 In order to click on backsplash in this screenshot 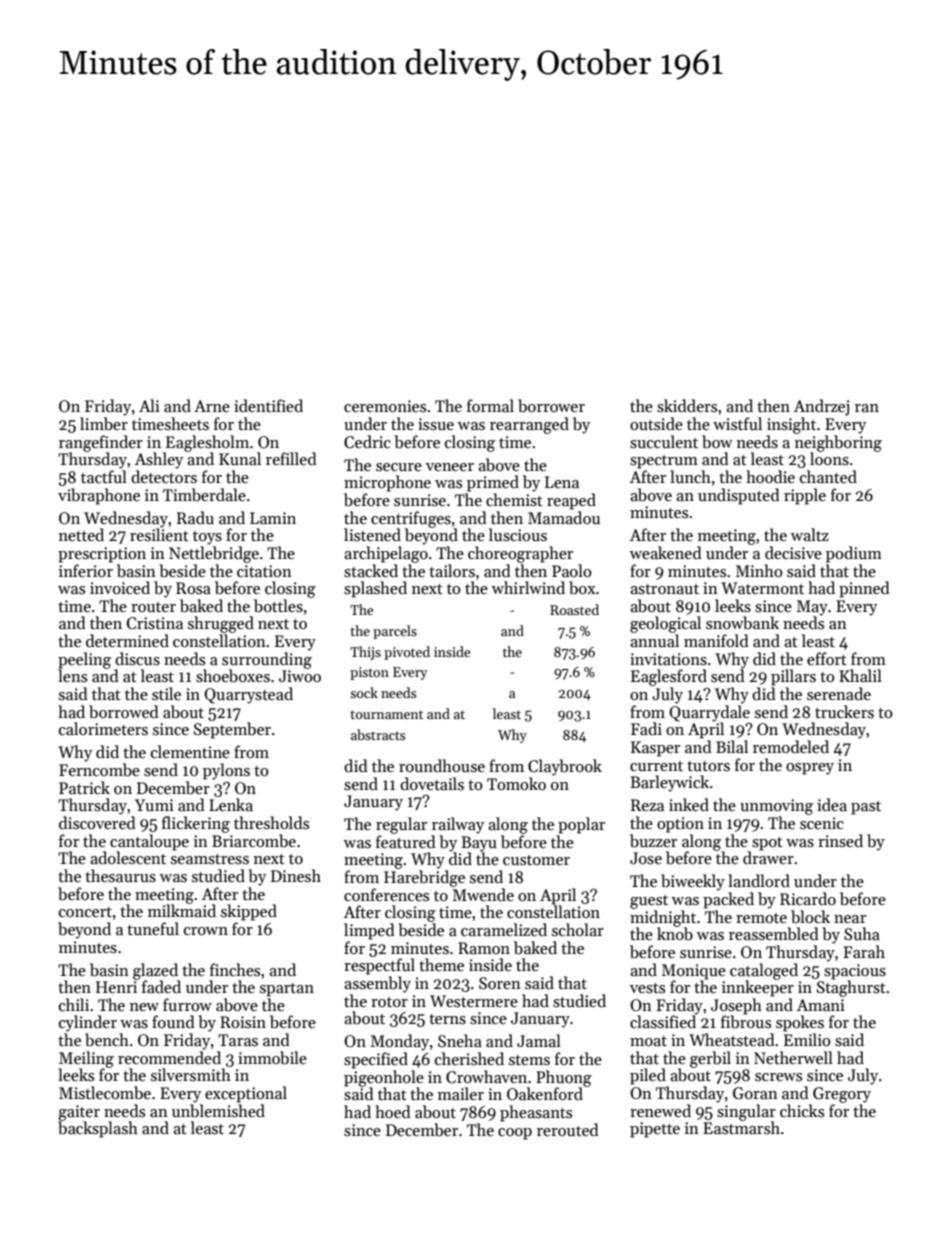, I will do `click(98, 1129)`.
